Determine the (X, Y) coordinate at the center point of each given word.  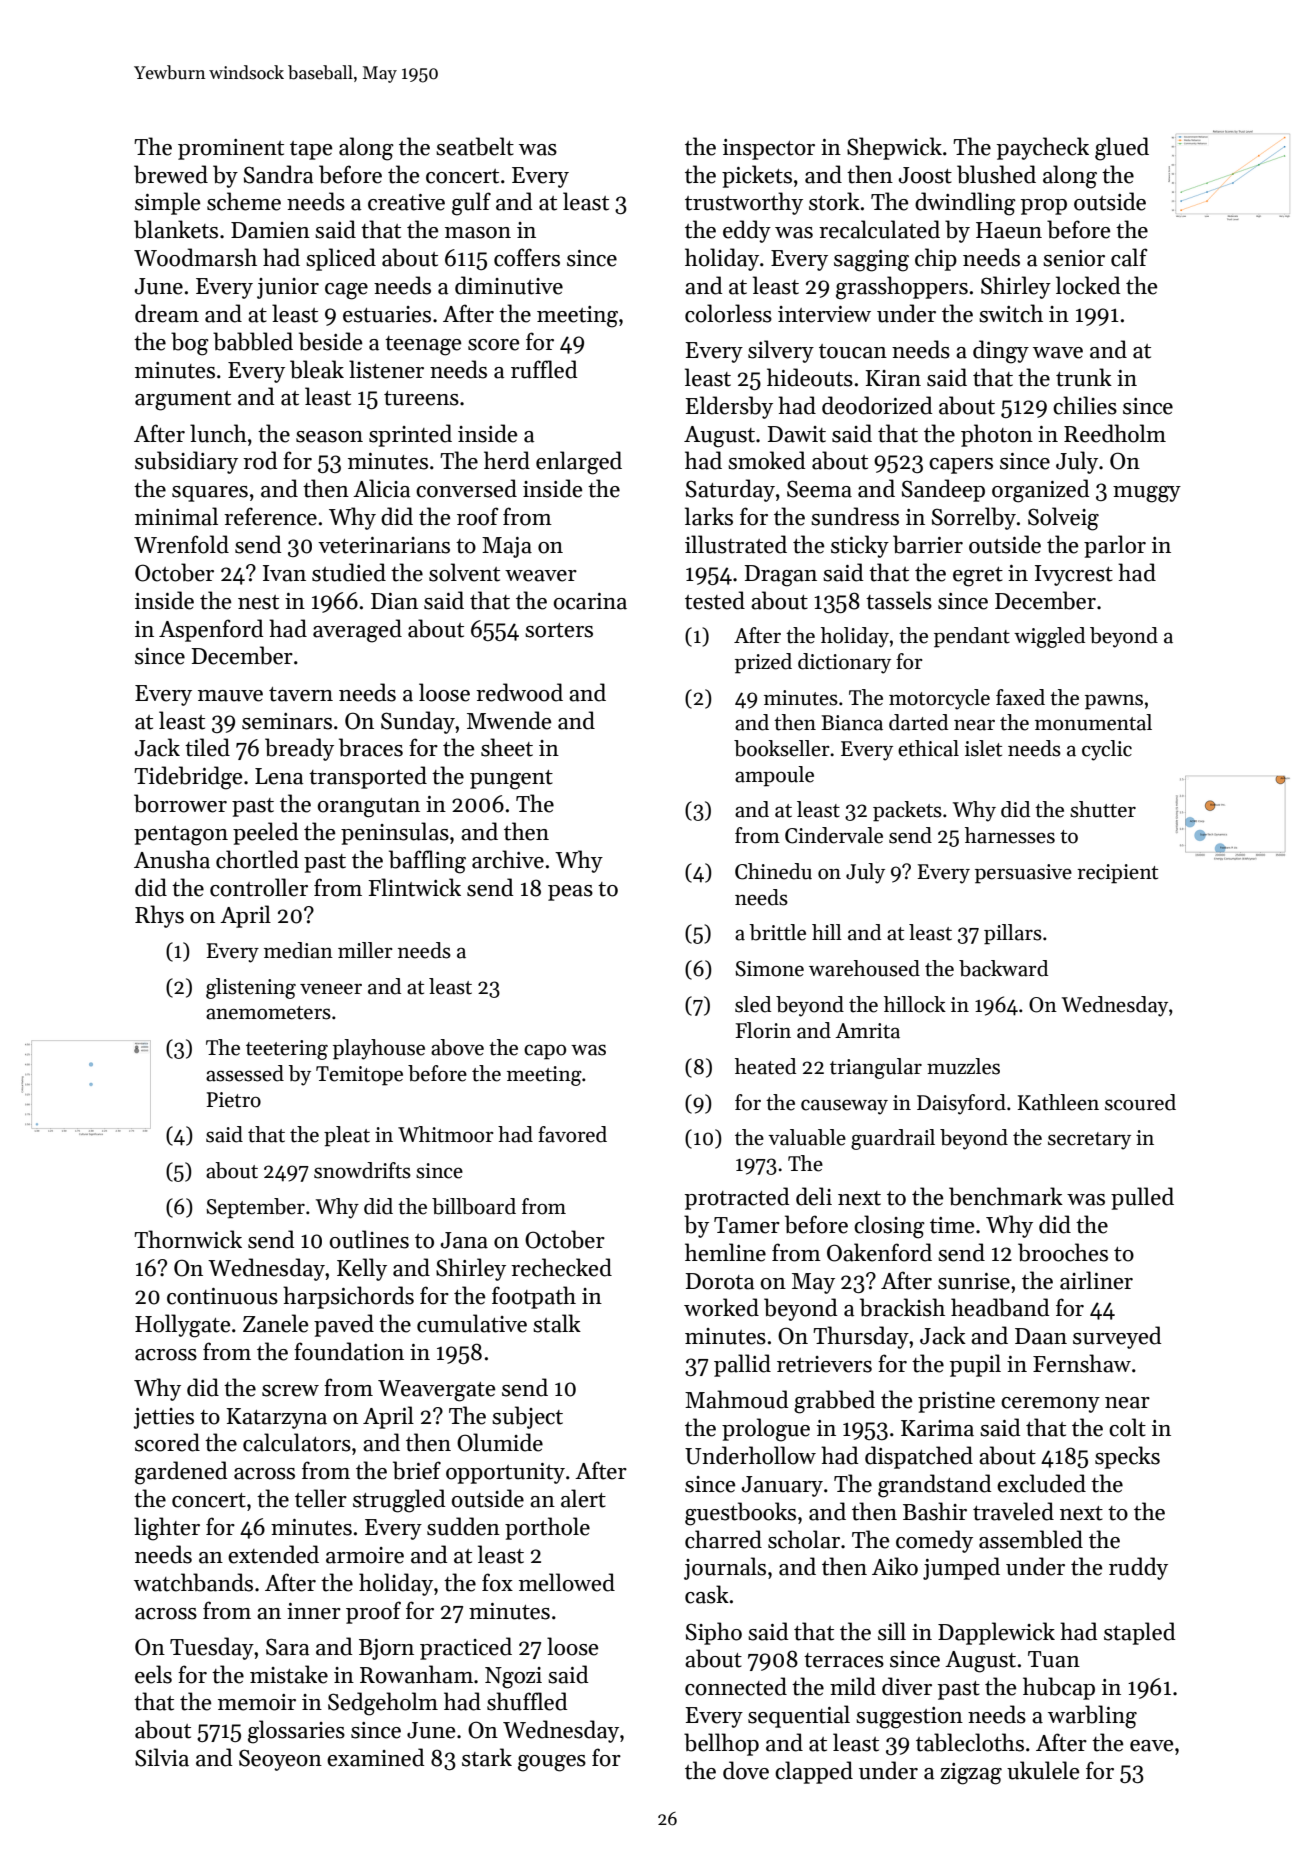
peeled (266, 833)
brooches (1063, 1252)
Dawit (796, 434)
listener (386, 369)
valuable (807, 1137)
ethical (928, 748)
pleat (347, 1136)
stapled (1140, 1633)
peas (570, 893)
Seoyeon (280, 1760)
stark (487, 1757)
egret (978, 577)
